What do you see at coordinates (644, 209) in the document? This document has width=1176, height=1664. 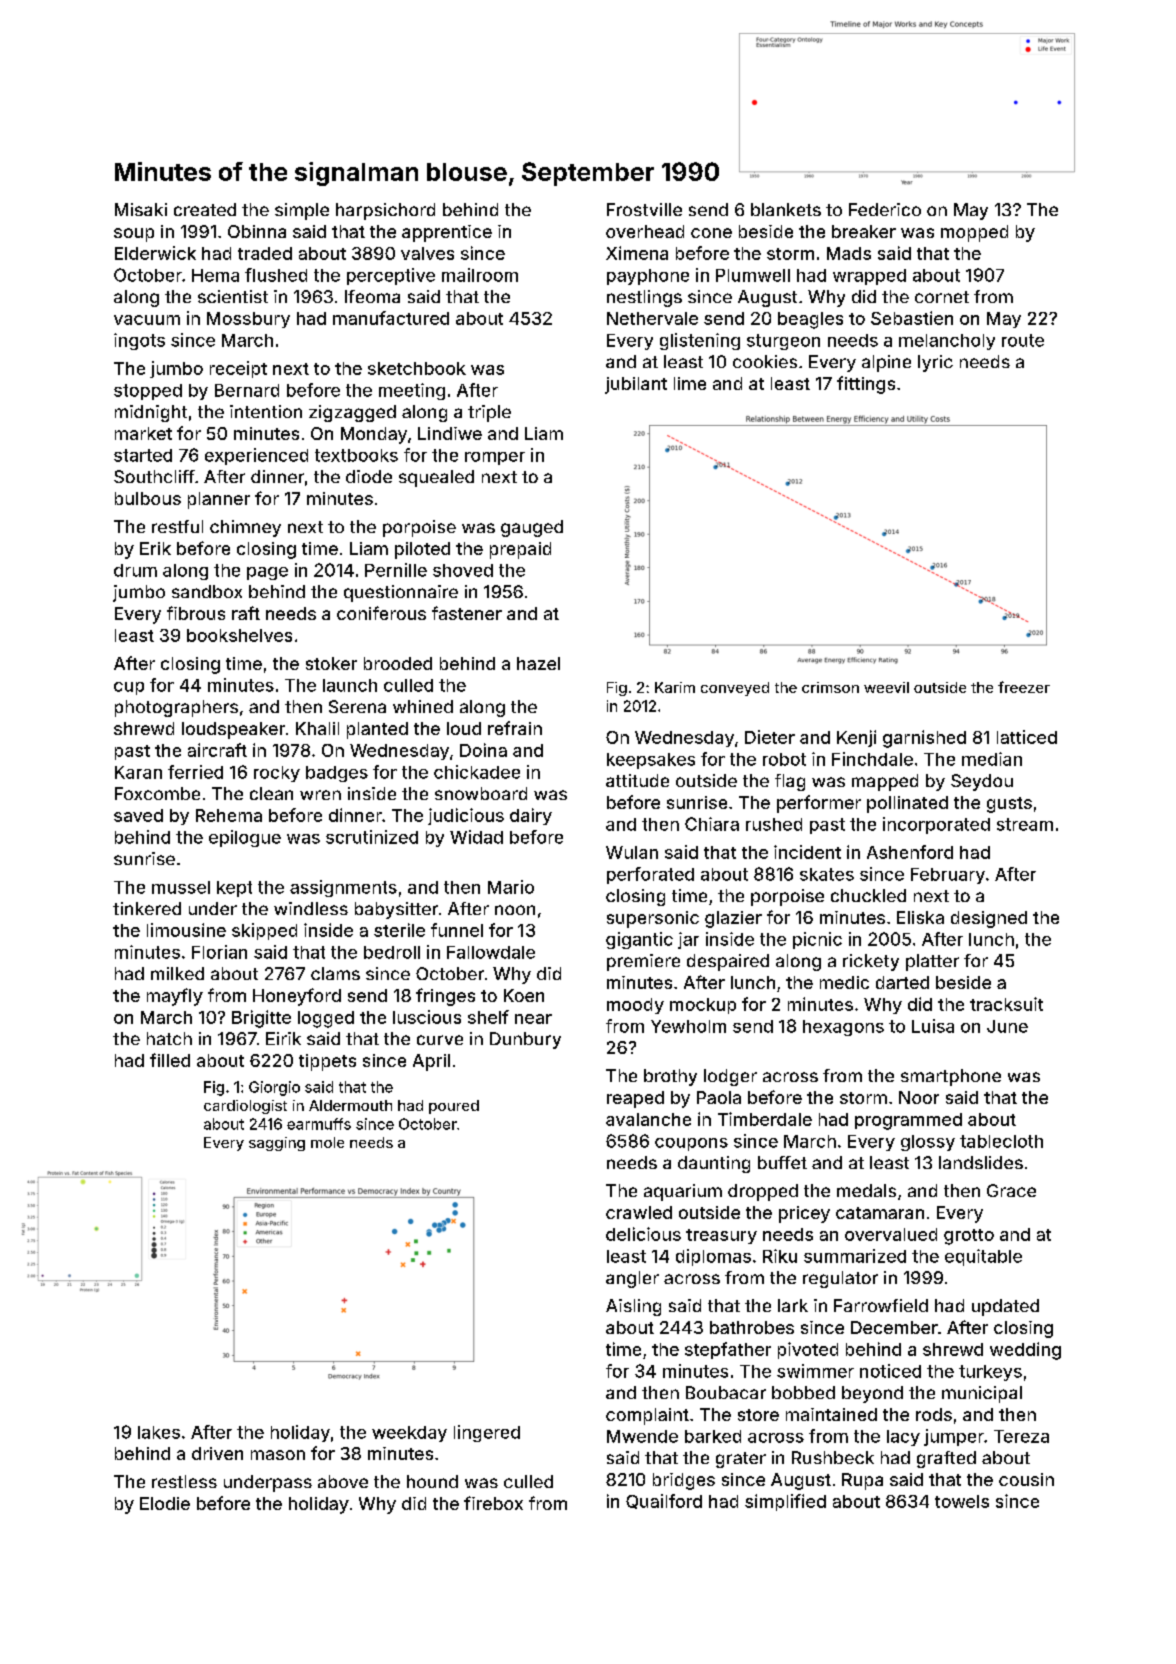 I see `Frostville` at bounding box center [644, 209].
